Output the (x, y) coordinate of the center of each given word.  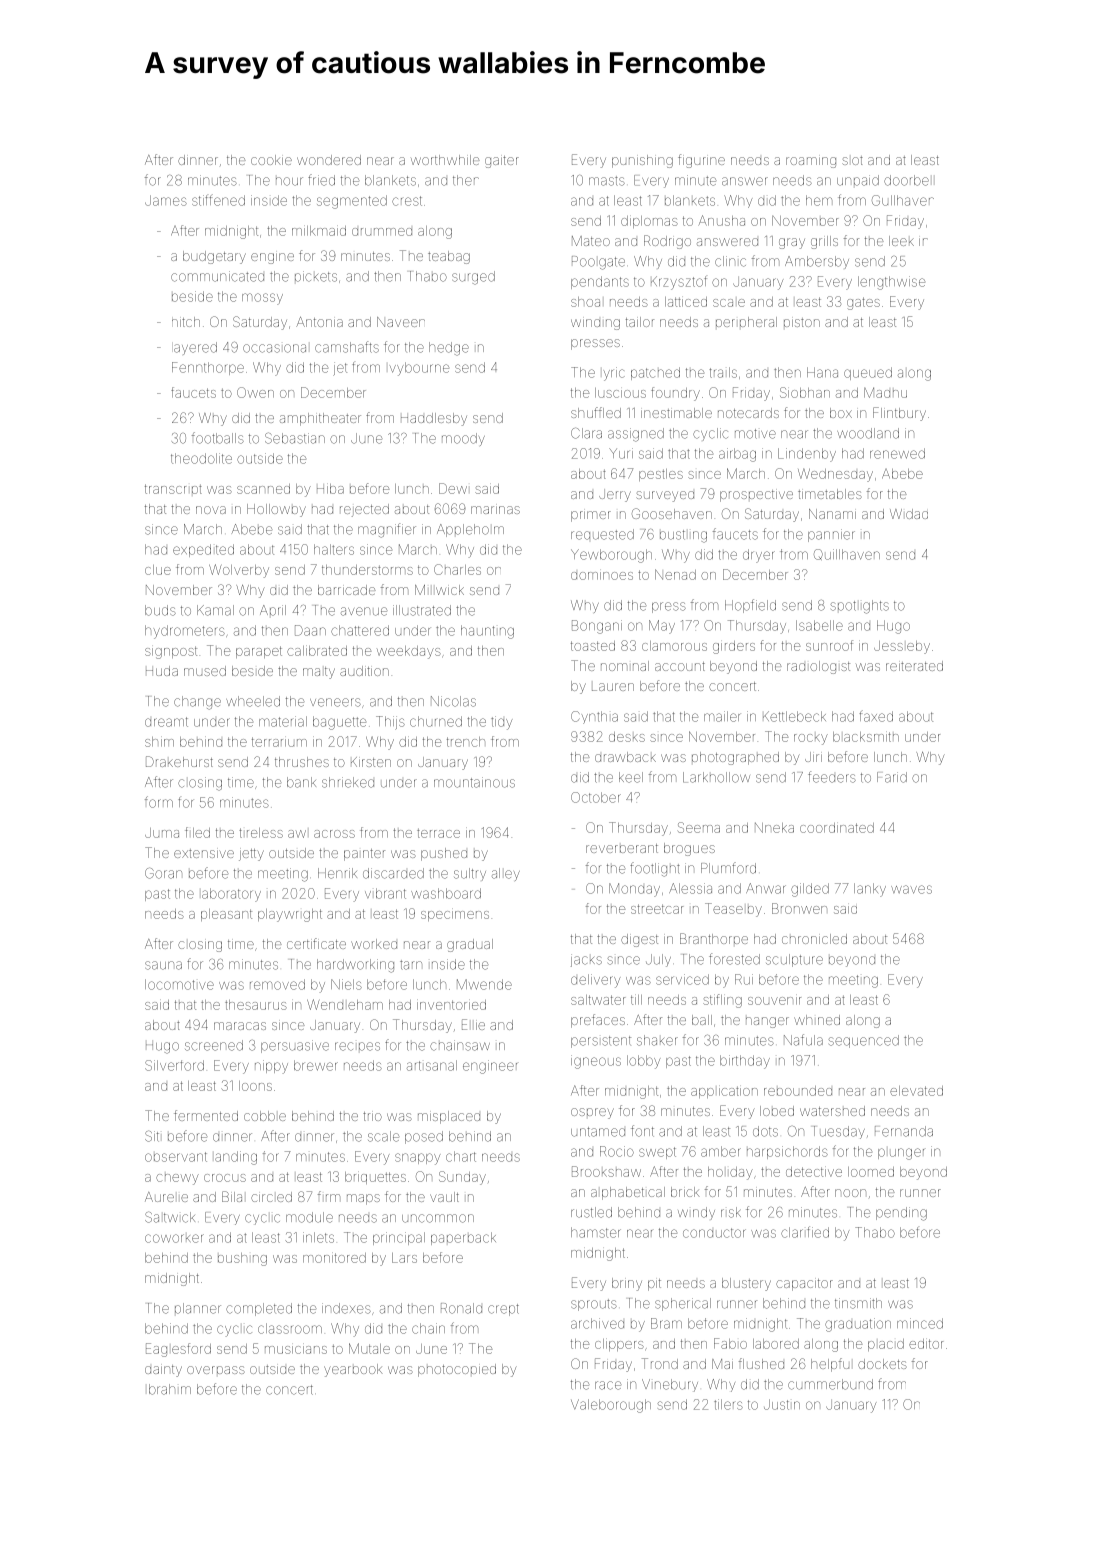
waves (911, 889)
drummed (382, 232)
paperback (463, 1238)
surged (473, 278)
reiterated (914, 666)
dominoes (602, 576)
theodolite (201, 458)
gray (792, 243)
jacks (586, 960)
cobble (265, 1116)
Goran (163, 873)
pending (901, 1214)
